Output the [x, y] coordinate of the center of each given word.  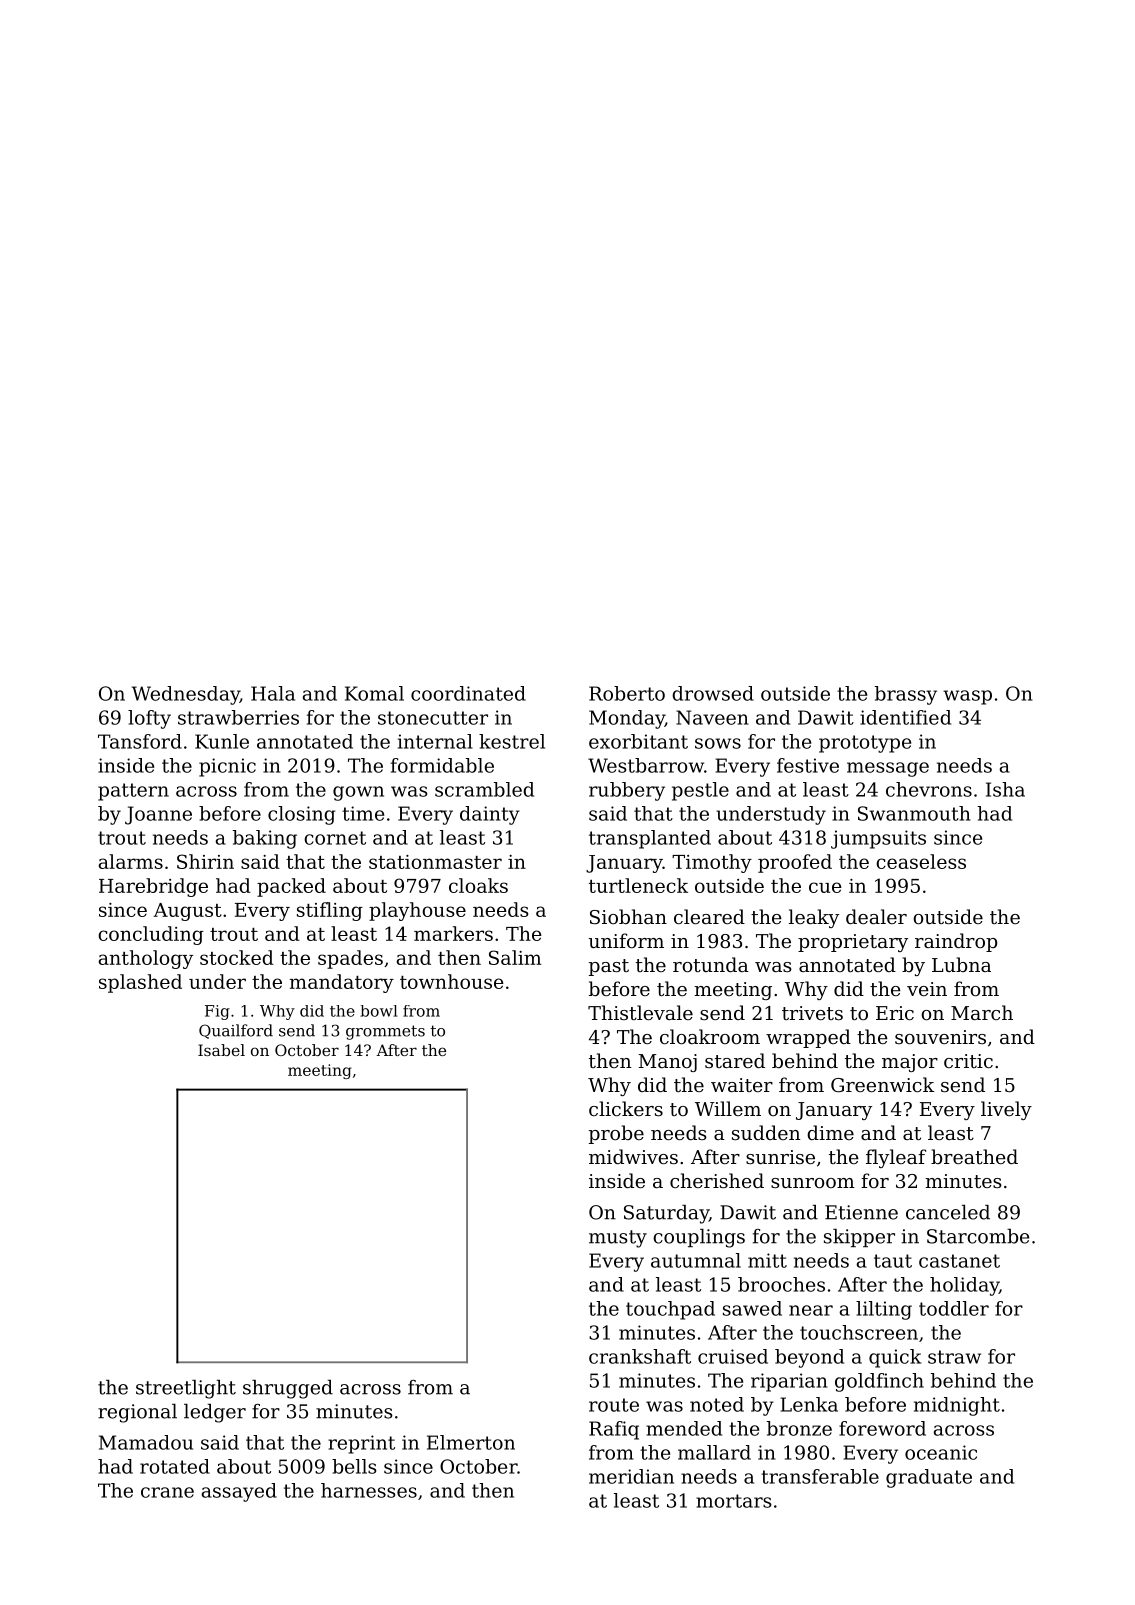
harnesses [369, 1490]
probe [616, 1134]
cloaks [478, 885]
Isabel [221, 1050]
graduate [929, 1478]
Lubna [961, 964]
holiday [964, 1286]
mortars [734, 1501]
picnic [227, 767]
